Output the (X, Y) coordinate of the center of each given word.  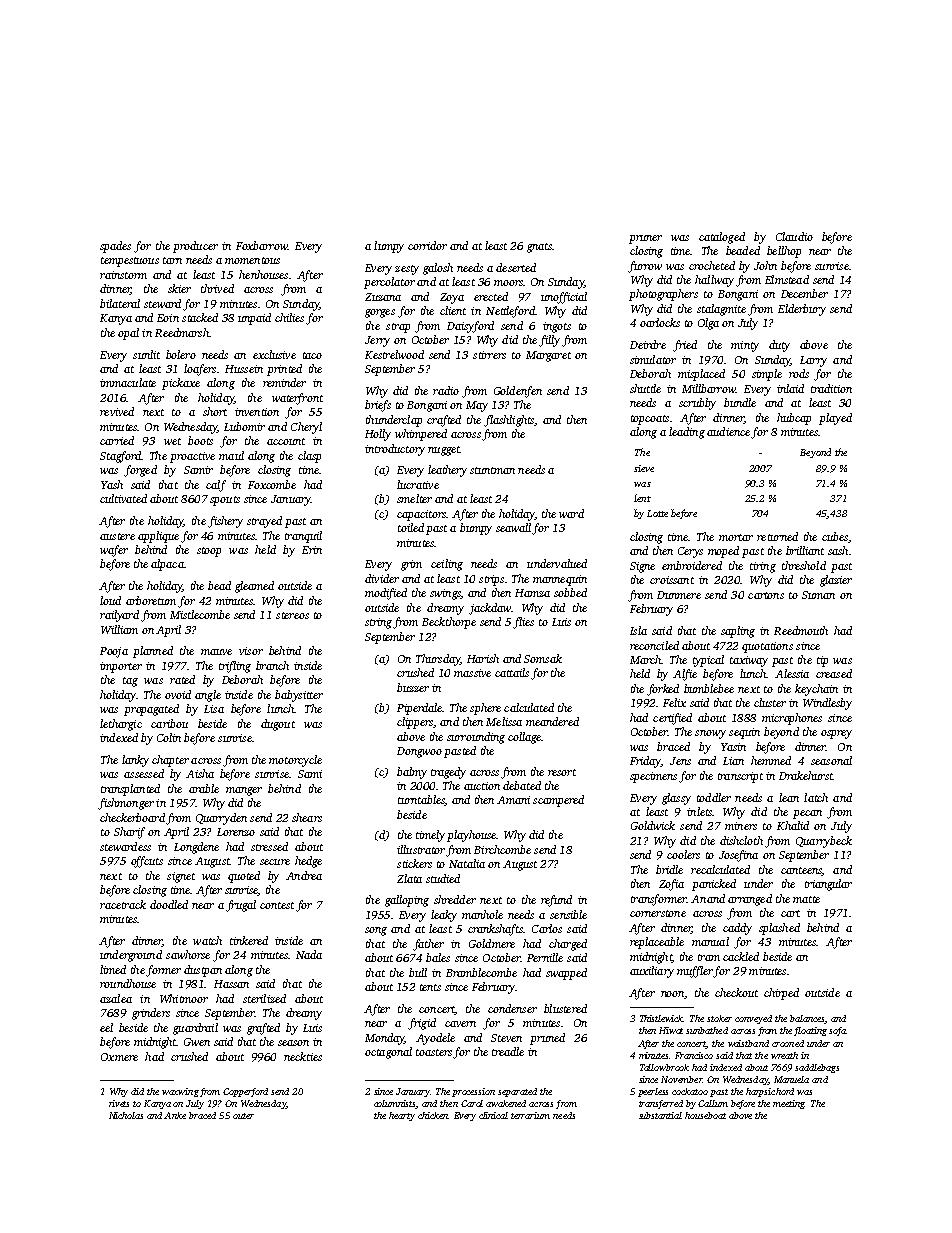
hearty (402, 1116)
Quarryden (221, 819)
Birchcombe (502, 849)
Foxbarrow (262, 245)
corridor (427, 245)
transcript (740, 777)
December (804, 293)
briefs (378, 406)
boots (200, 440)
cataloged (722, 238)
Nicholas (126, 1115)
